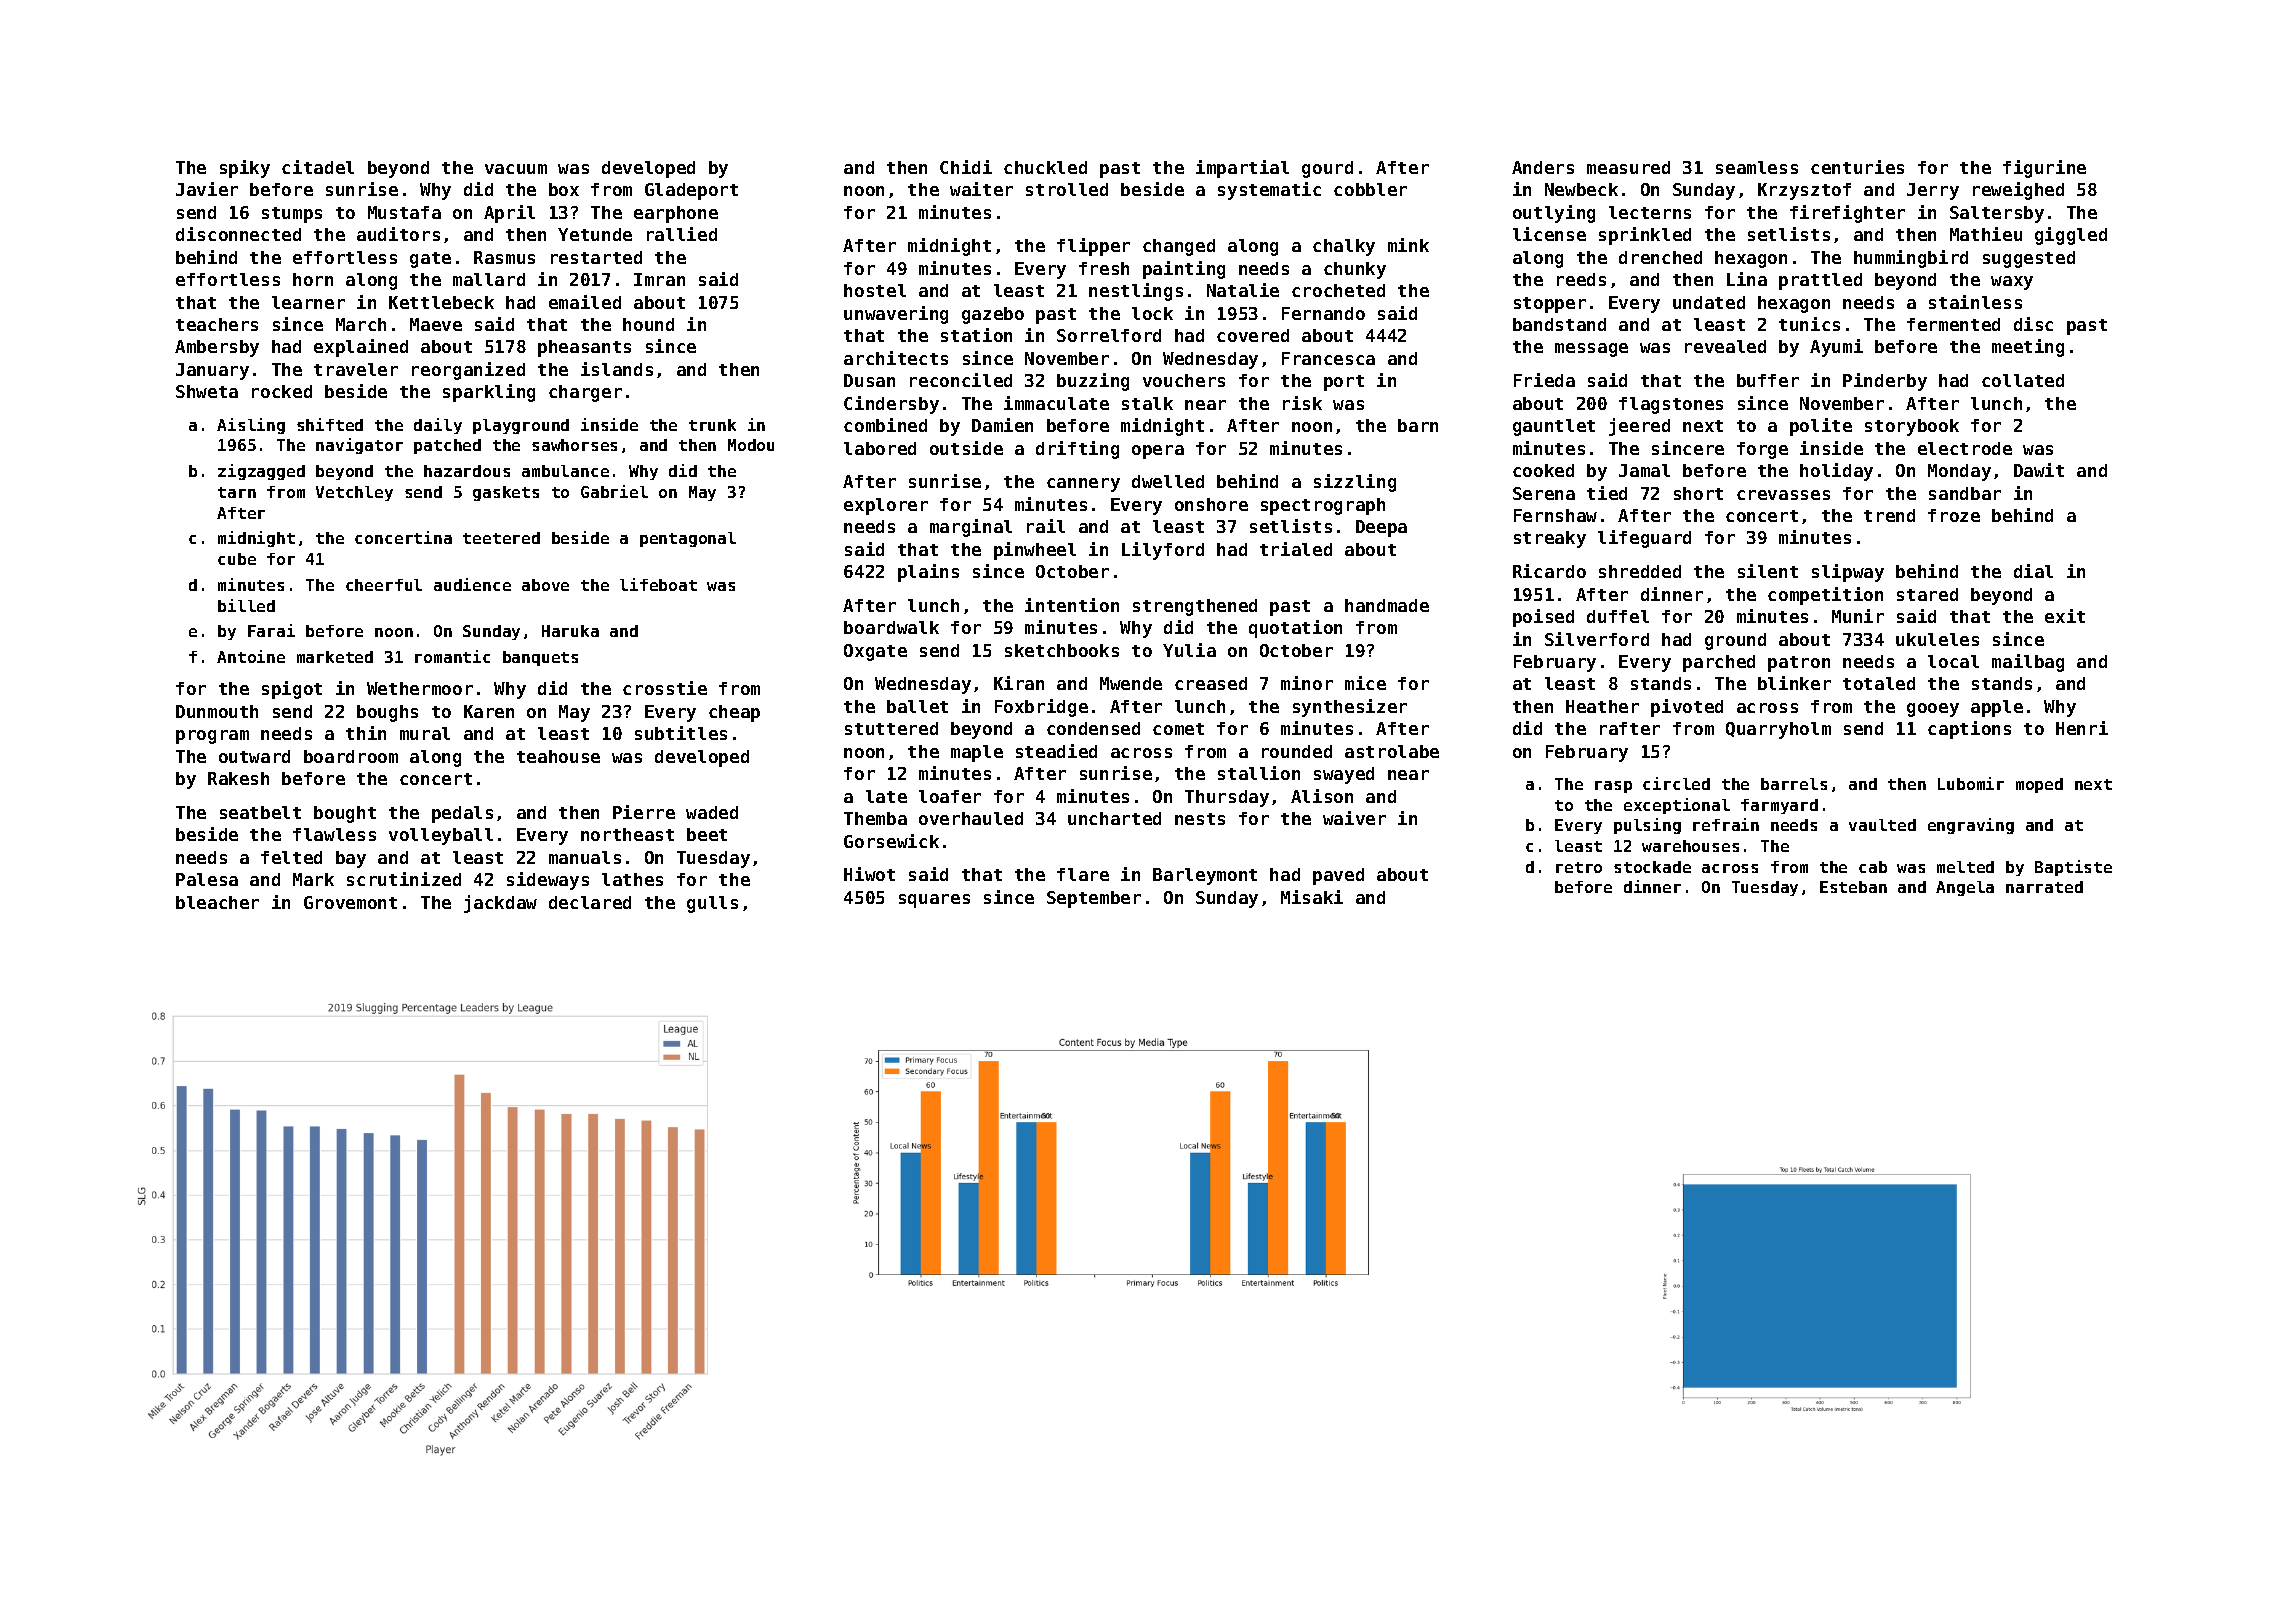  I want to click on barn, so click(1418, 425).
